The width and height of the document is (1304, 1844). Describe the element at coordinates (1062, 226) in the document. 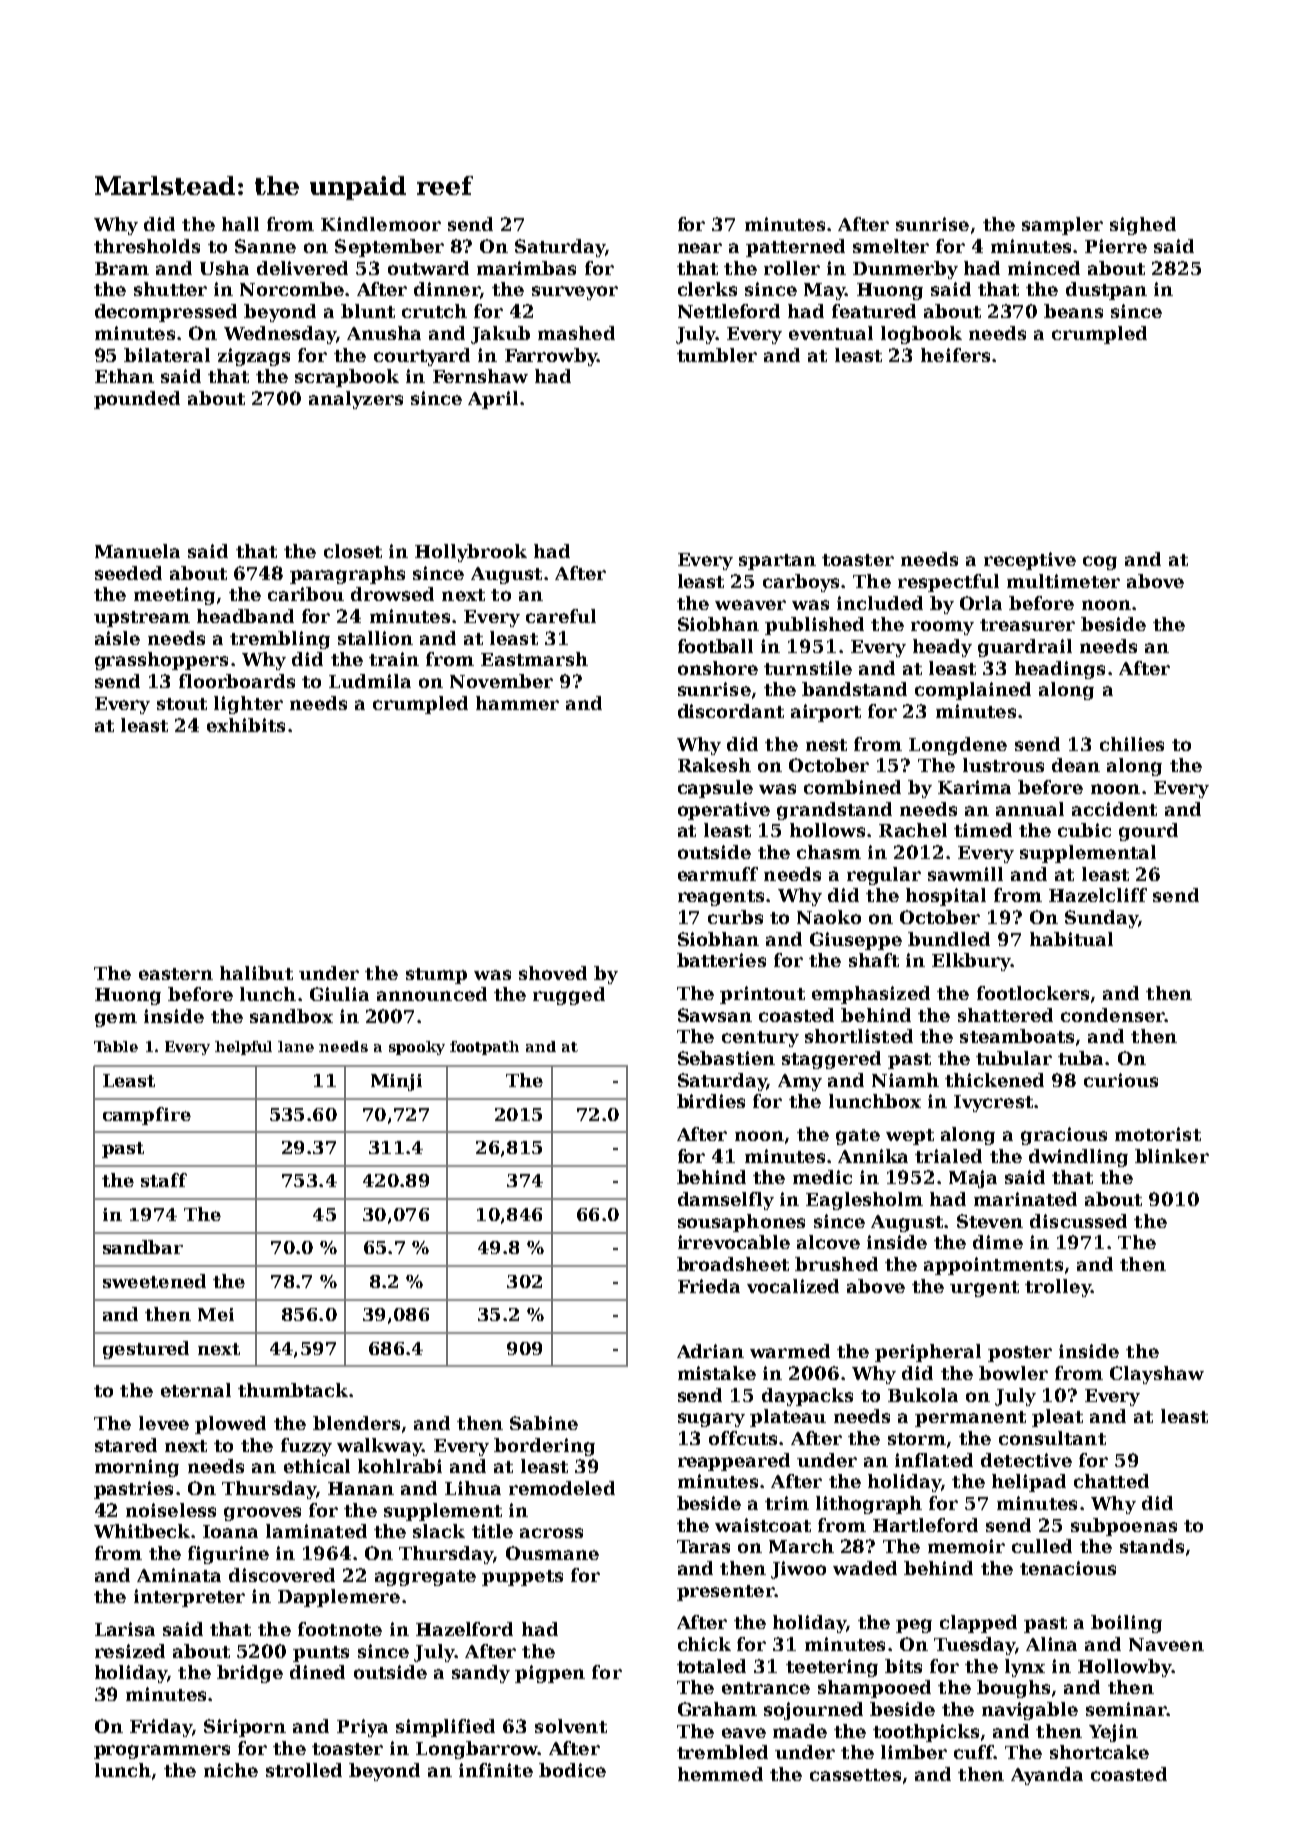

I see `sampler` at that location.
